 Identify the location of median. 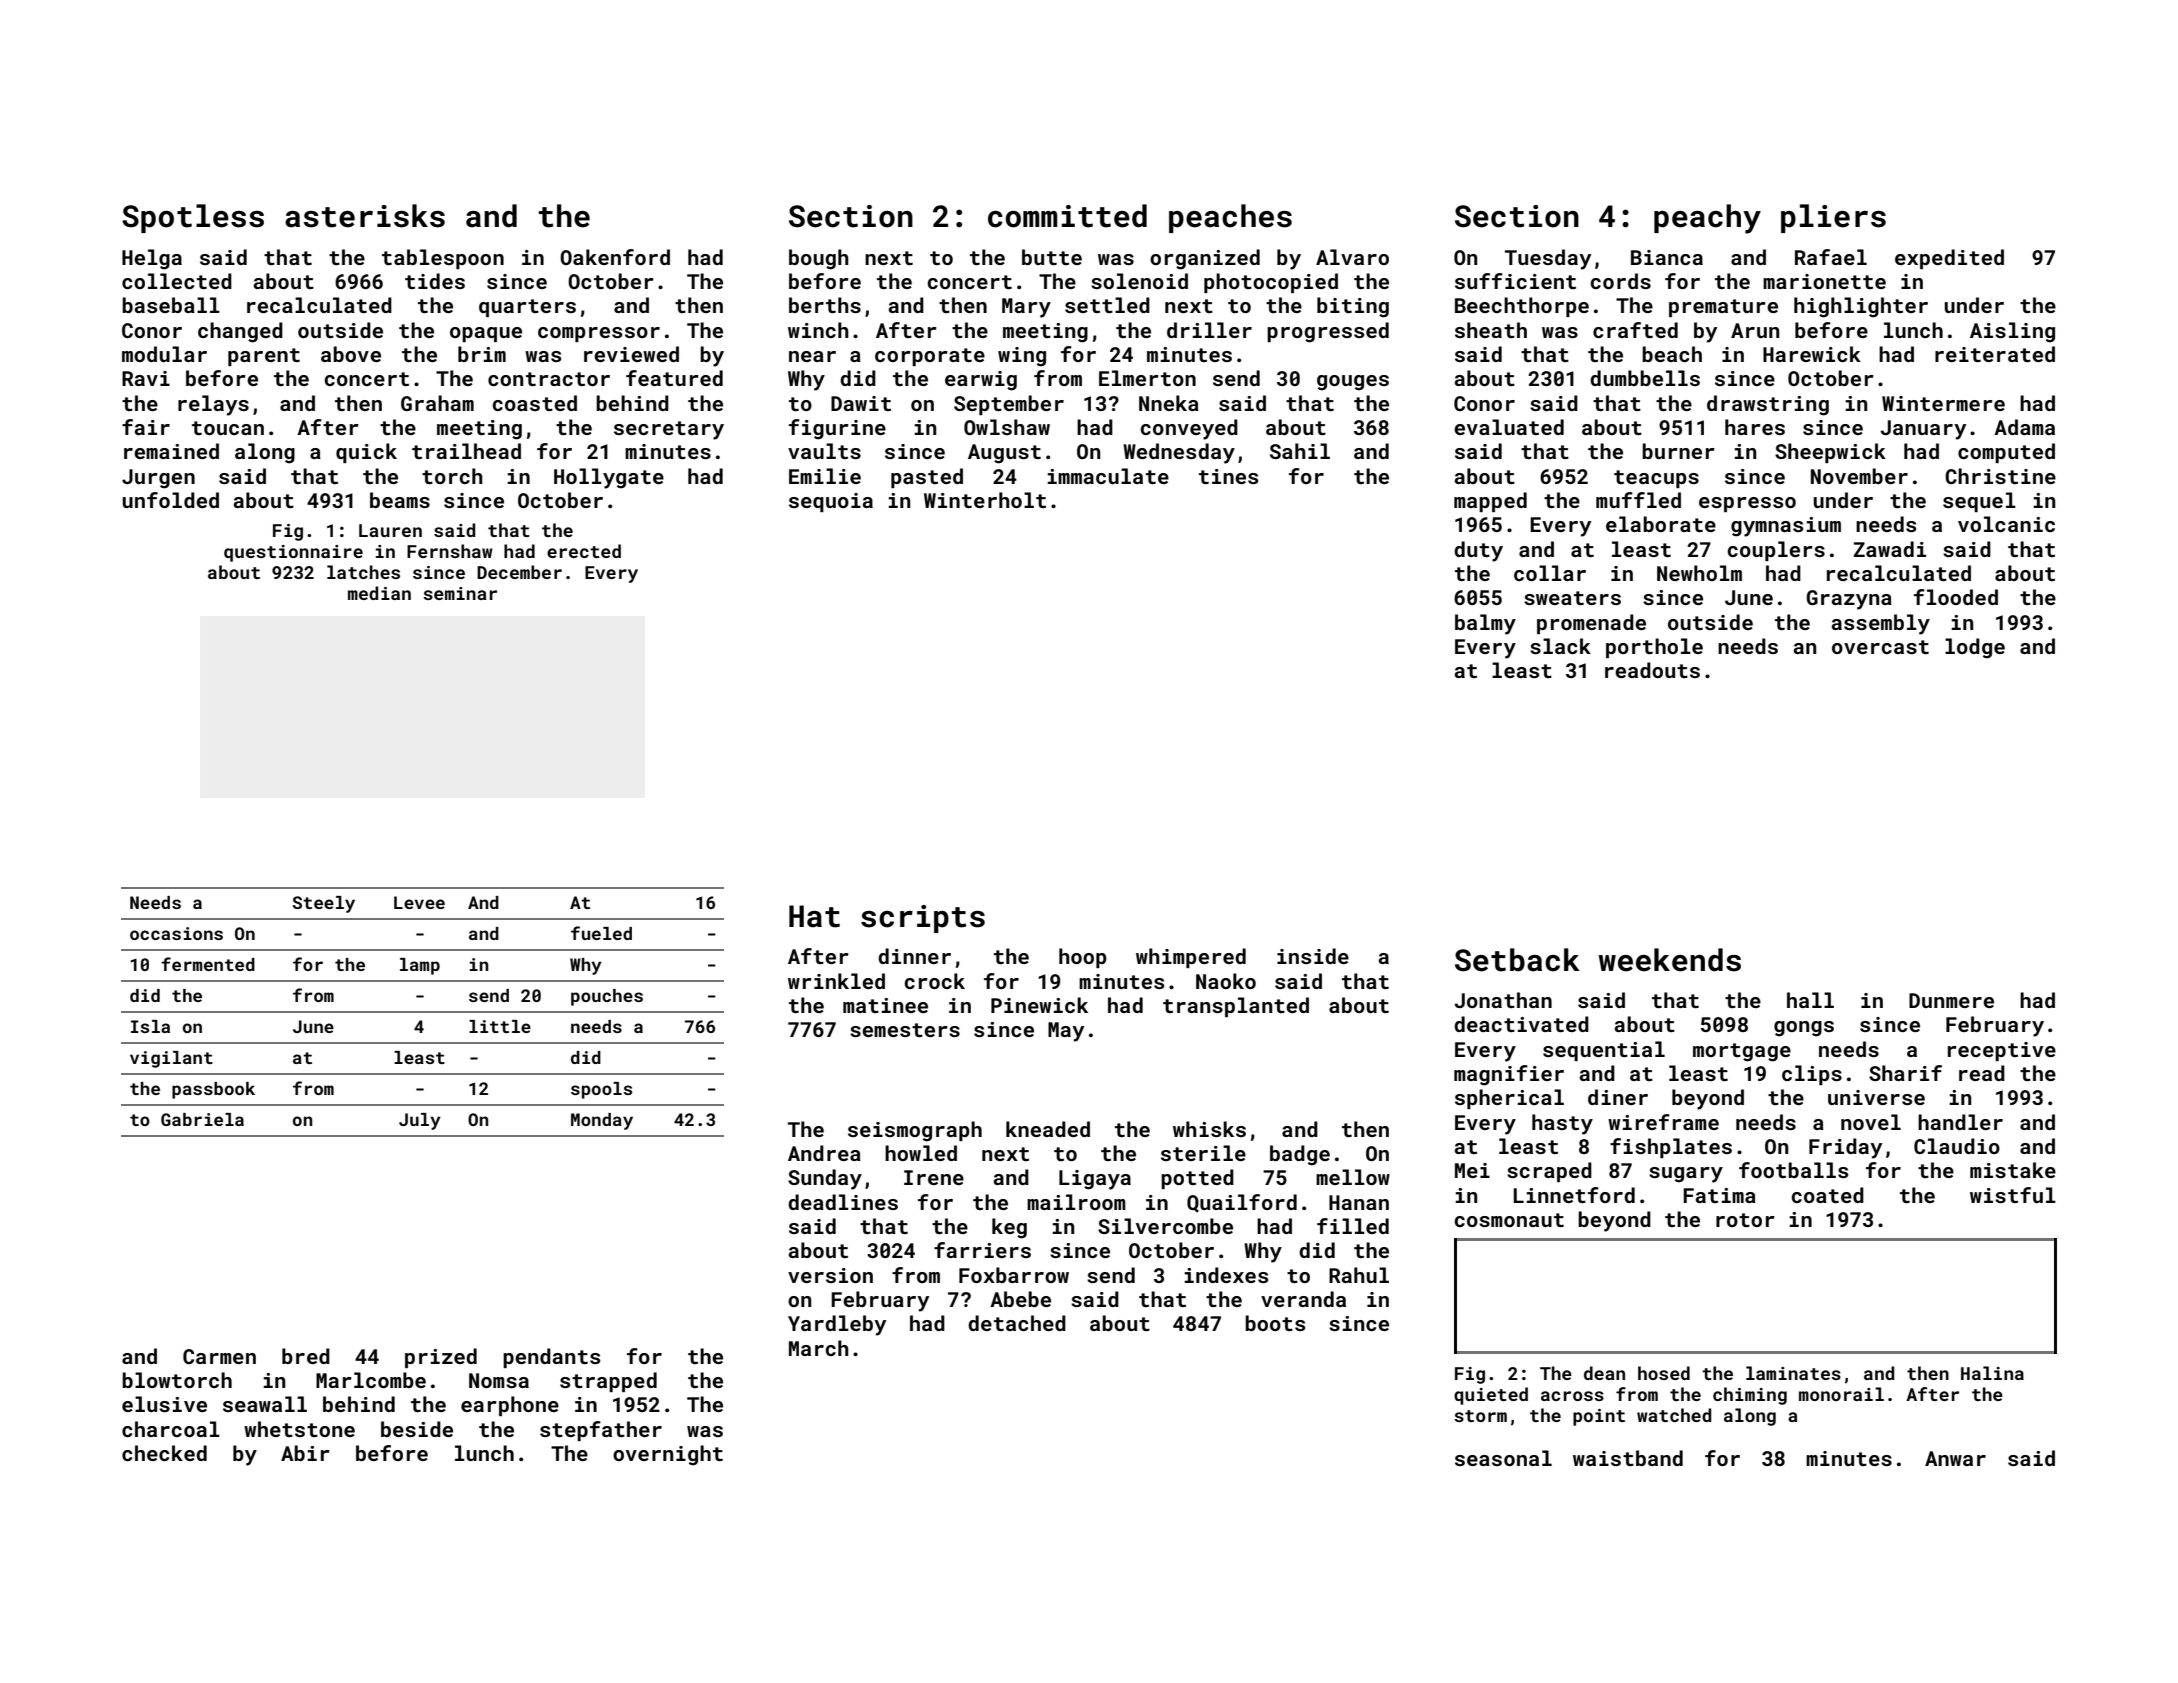
(379, 593).
